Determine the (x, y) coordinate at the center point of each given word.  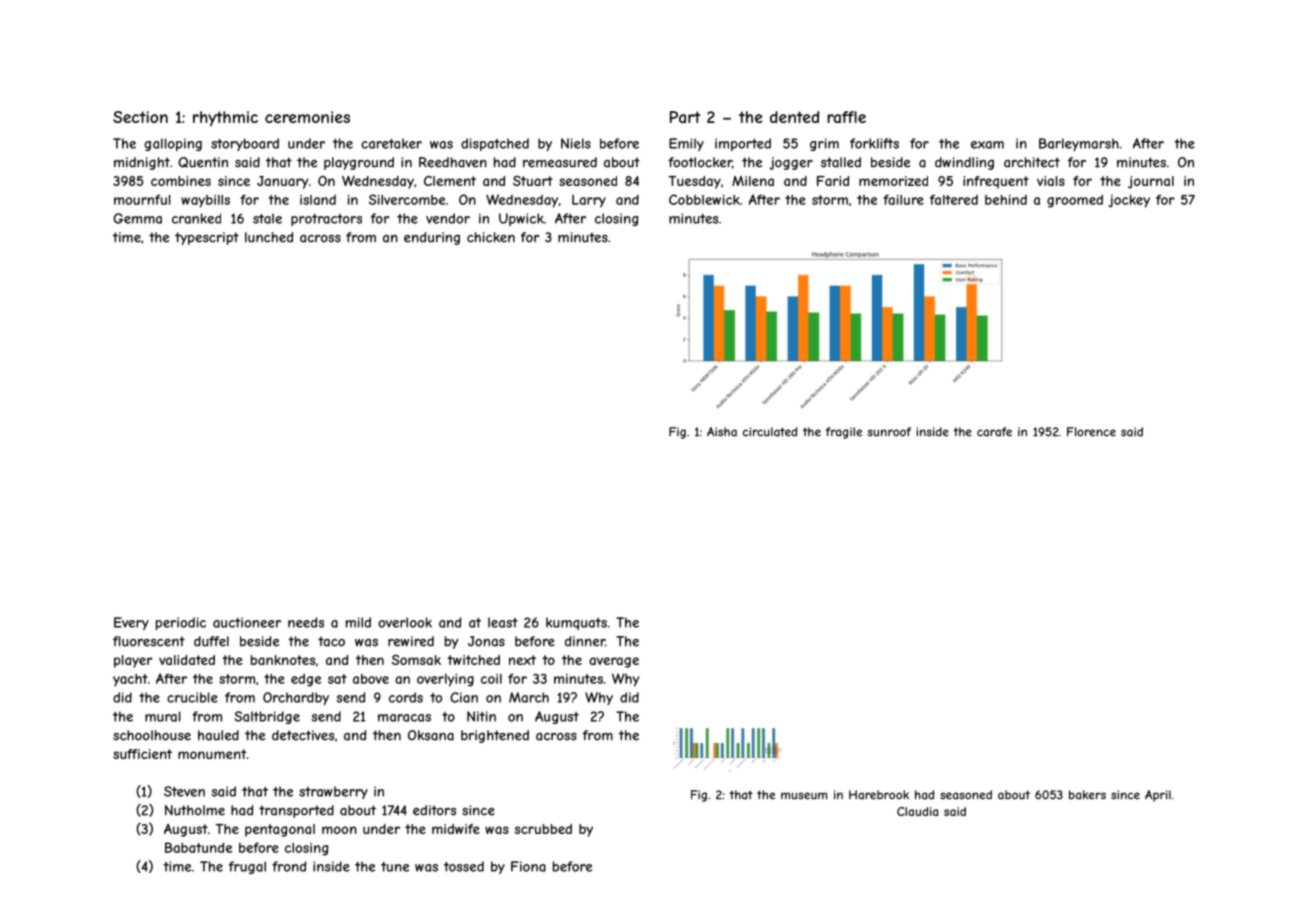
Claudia (917, 811)
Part (685, 117)
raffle (846, 117)
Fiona (528, 866)
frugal (247, 867)
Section (140, 117)
